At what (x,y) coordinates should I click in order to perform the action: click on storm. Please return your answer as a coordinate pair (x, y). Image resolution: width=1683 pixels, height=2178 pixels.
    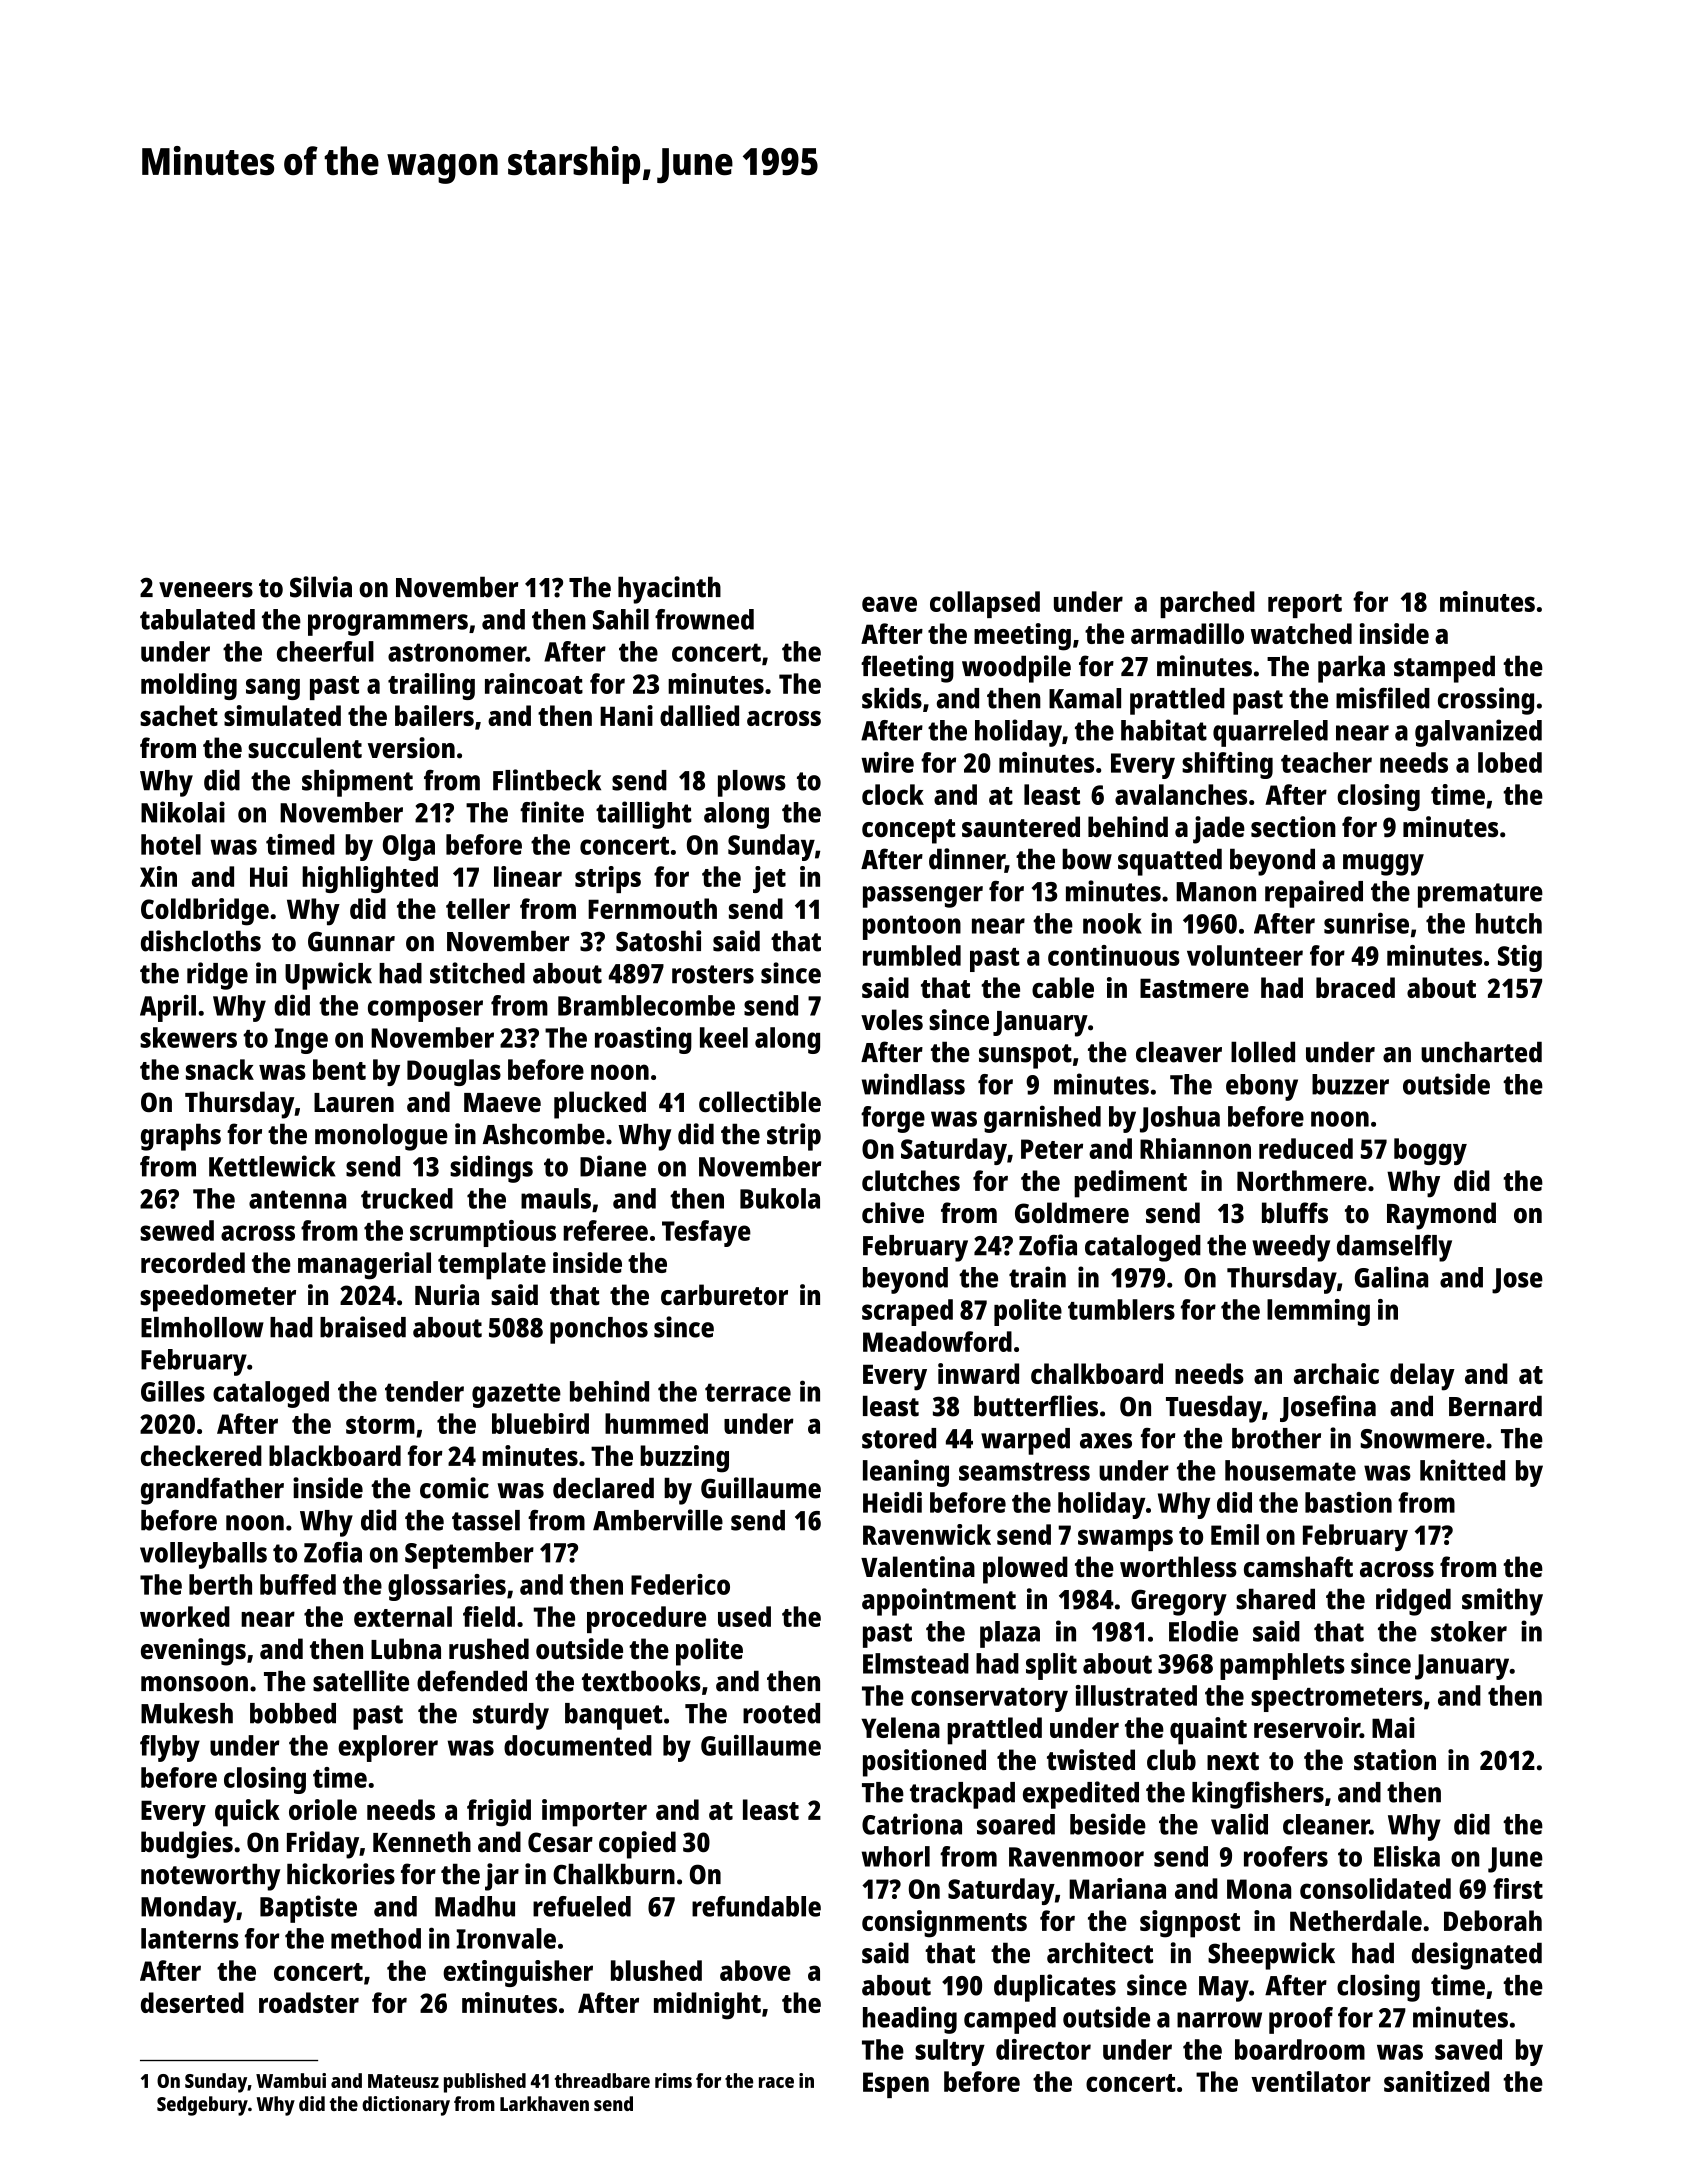
    Looking at the image, I should click on (380, 1425).
